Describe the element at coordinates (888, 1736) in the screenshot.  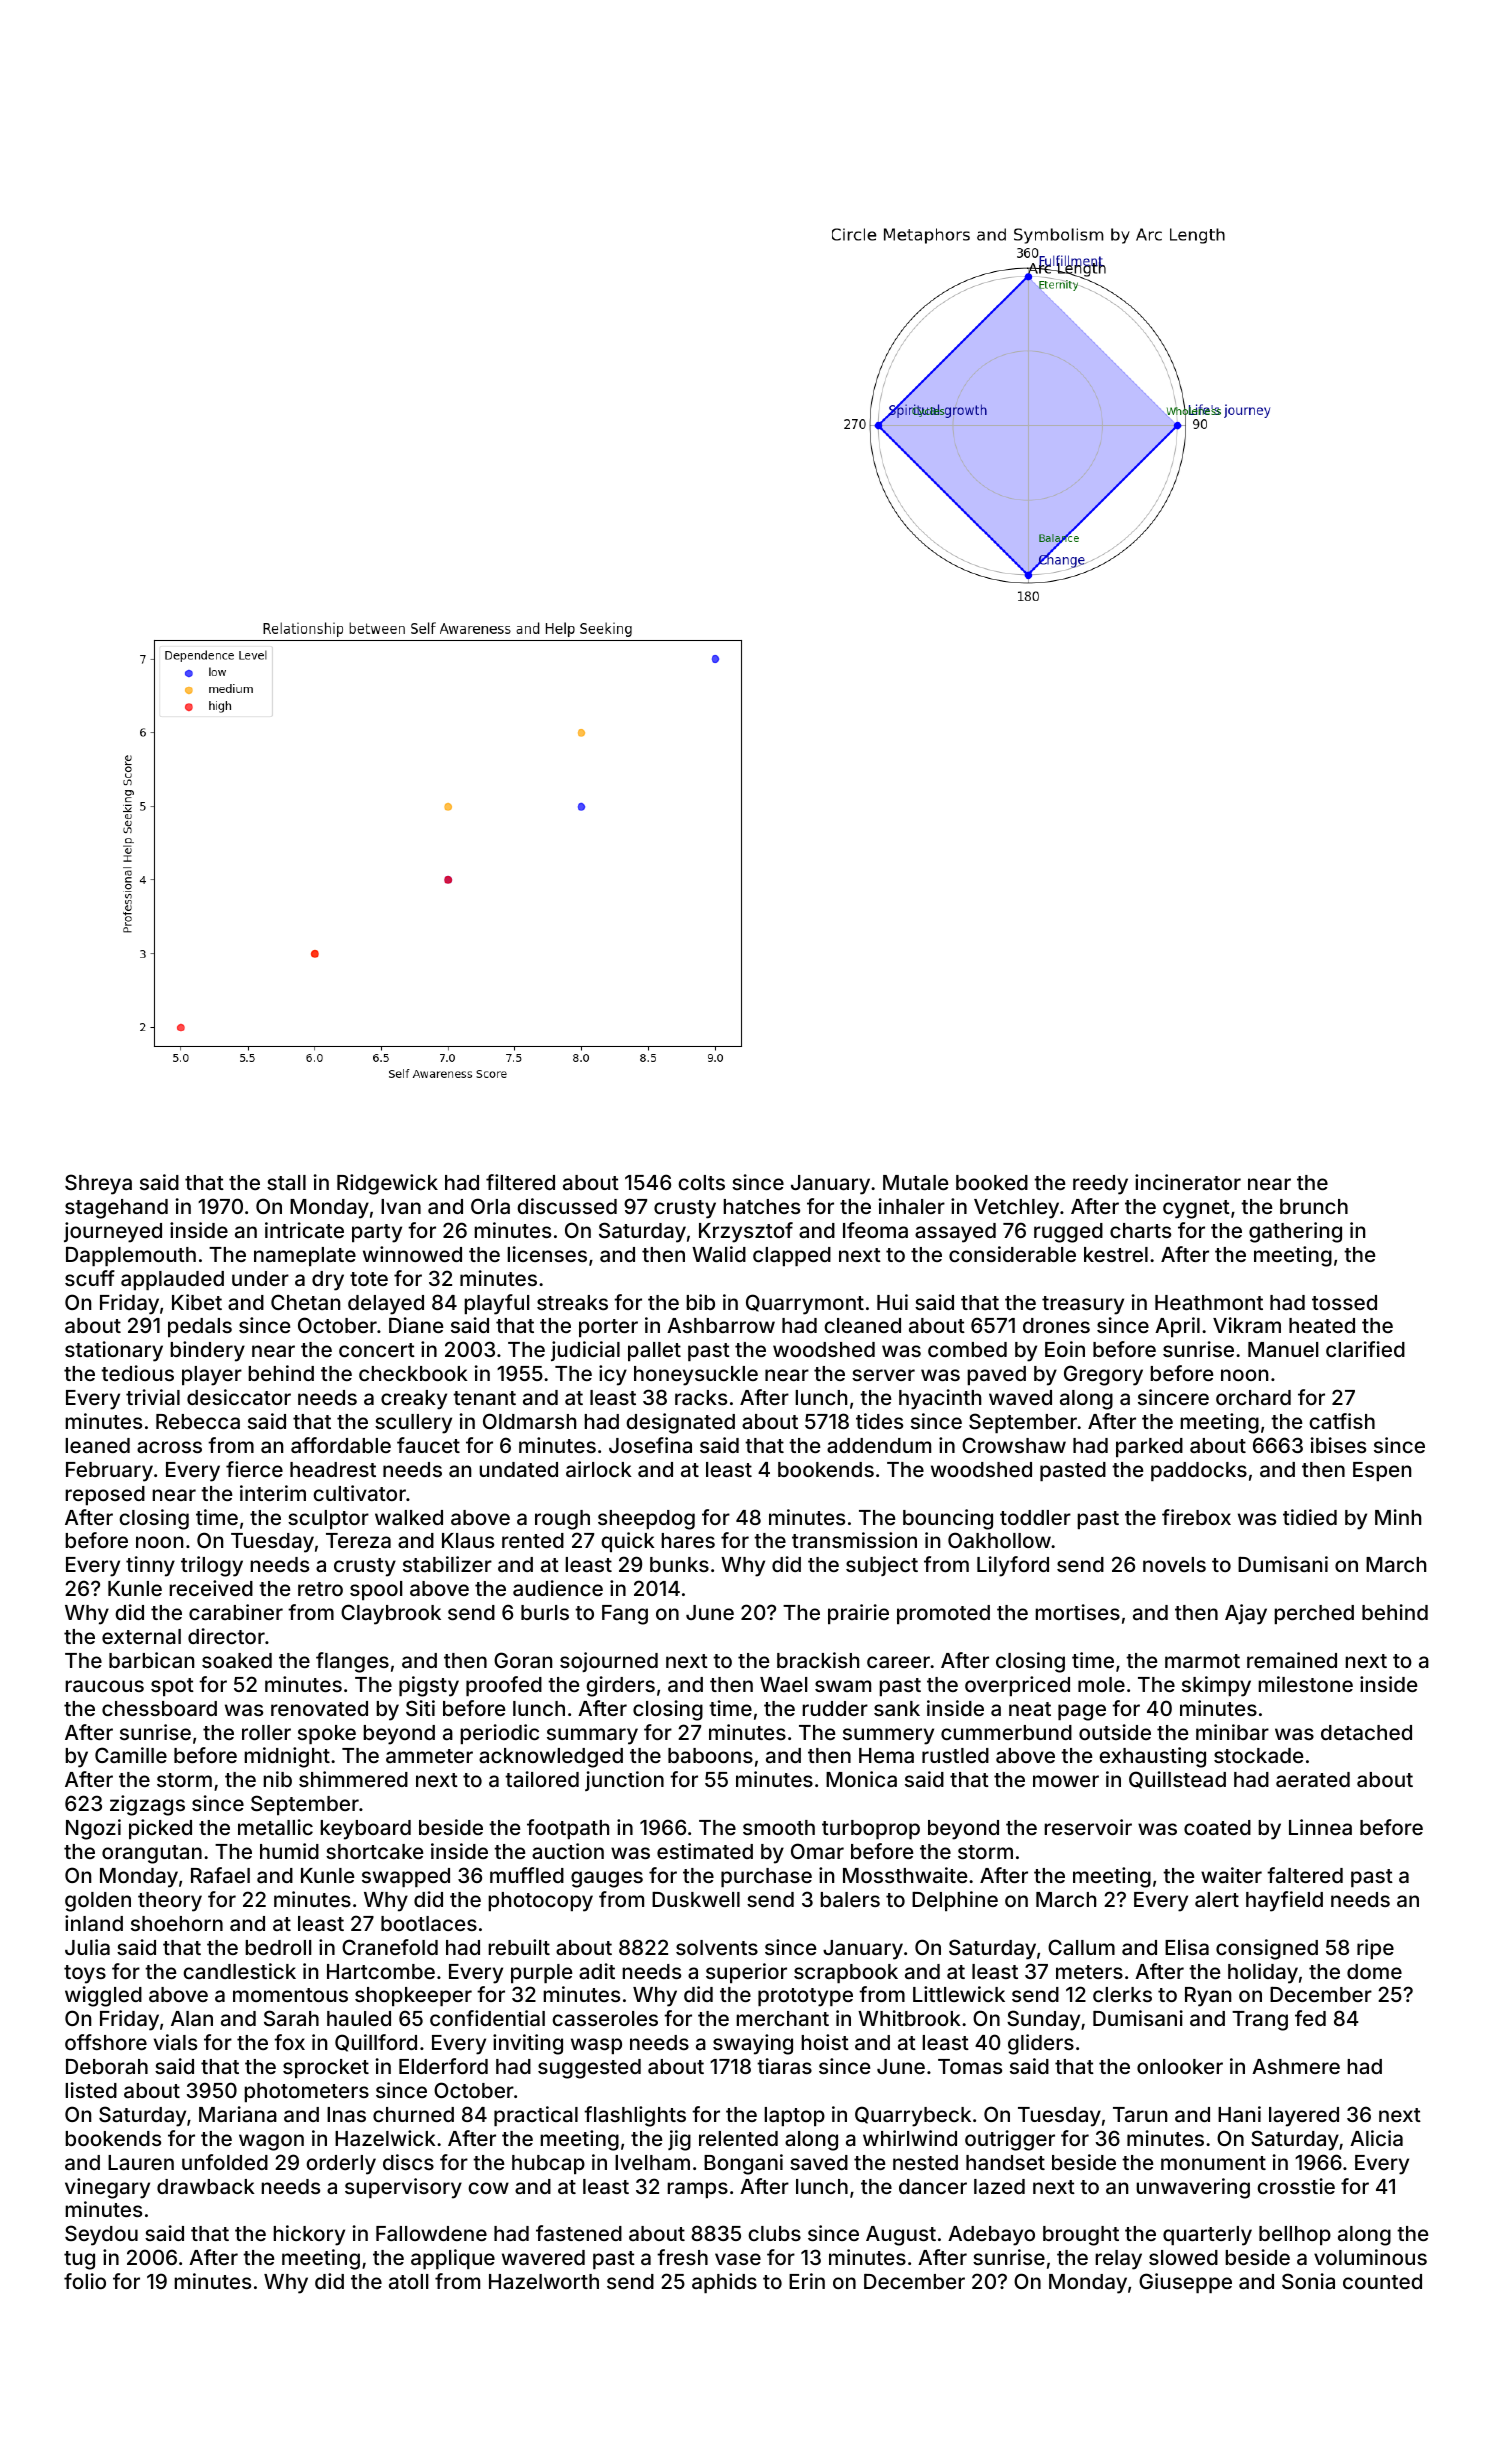
I see `summery` at that location.
